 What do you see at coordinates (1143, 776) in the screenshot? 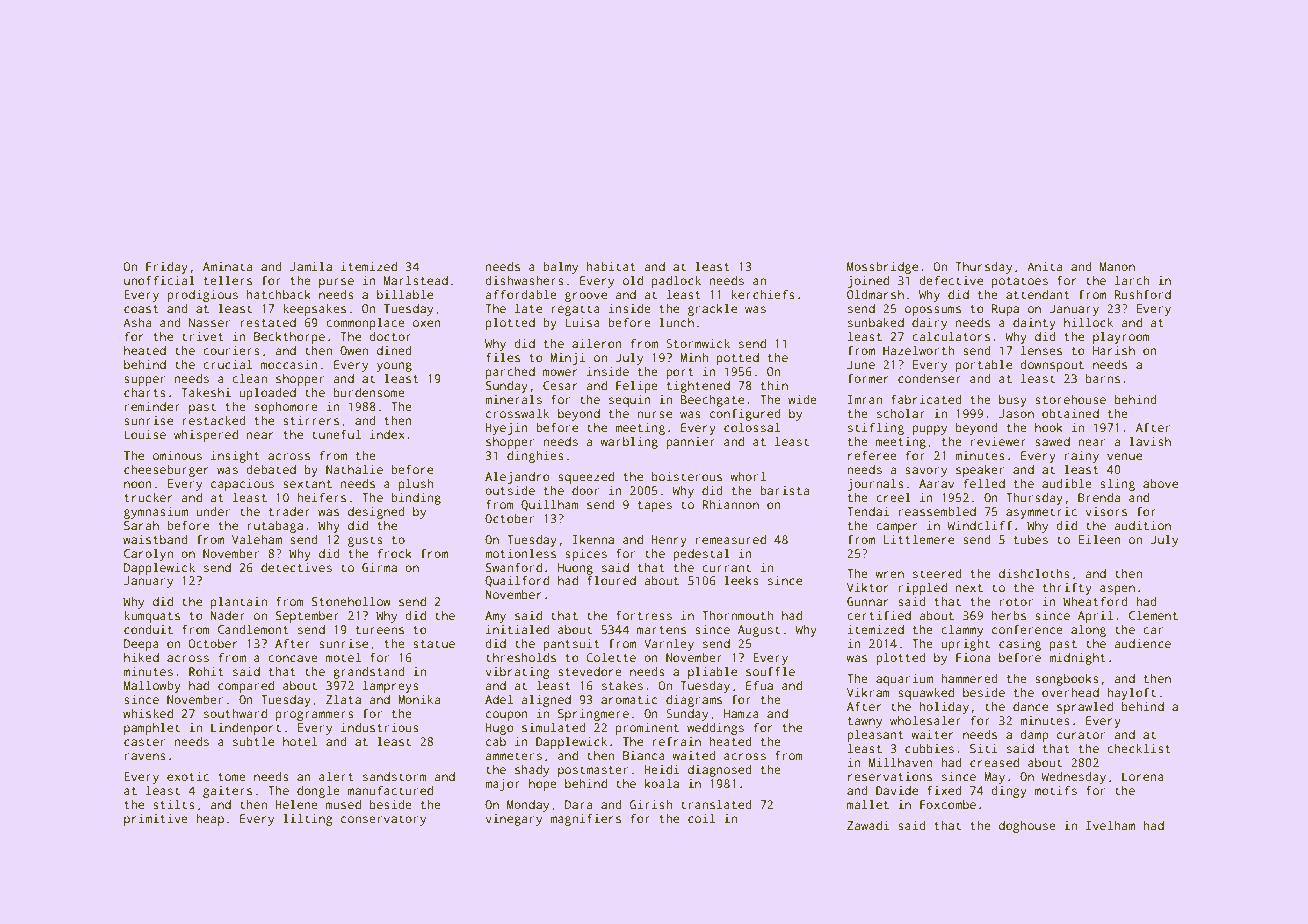
I see `Lorena` at bounding box center [1143, 776].
